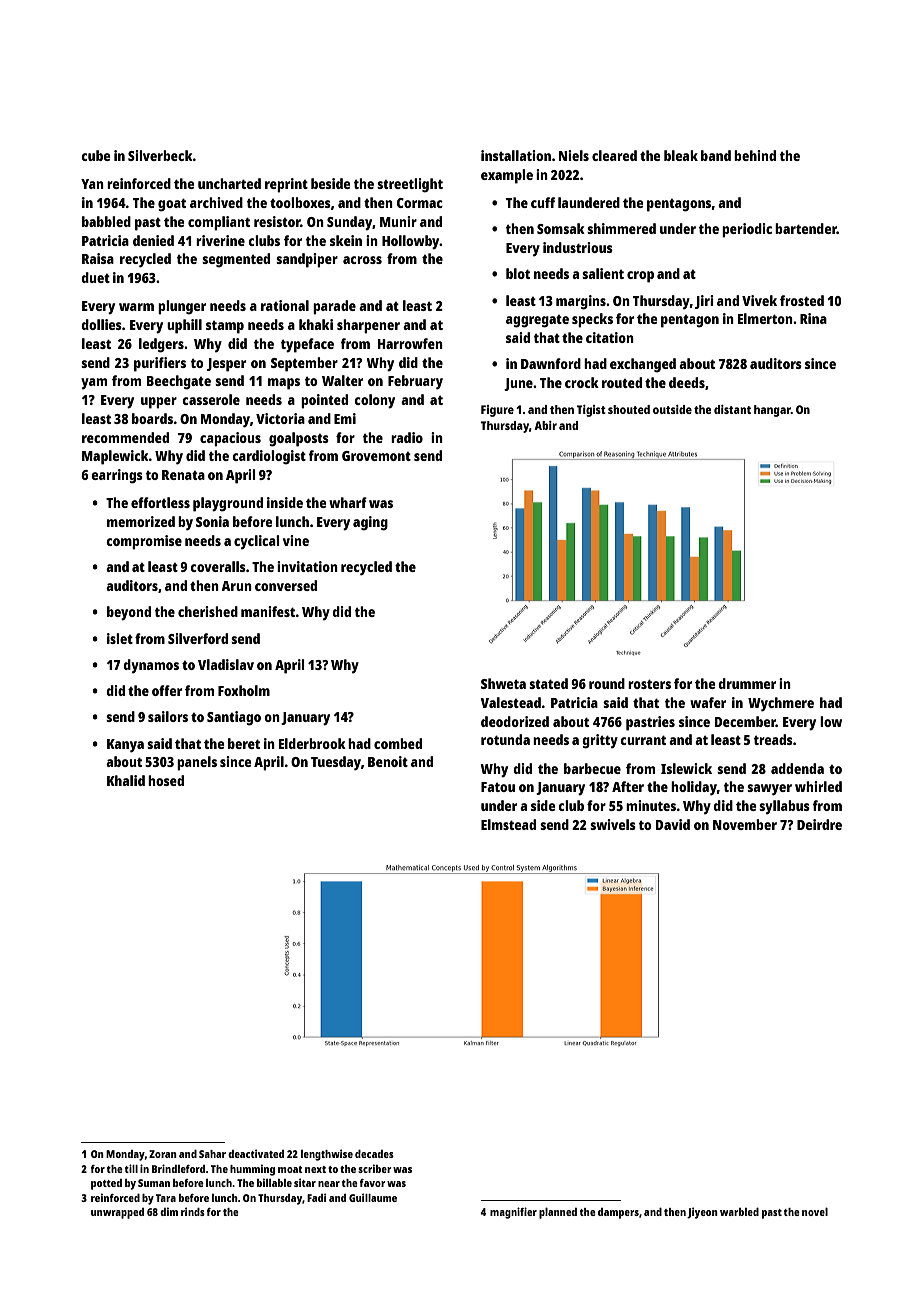 The image size is (924, 1314). I want to click on plunger, so click(182, 307).
